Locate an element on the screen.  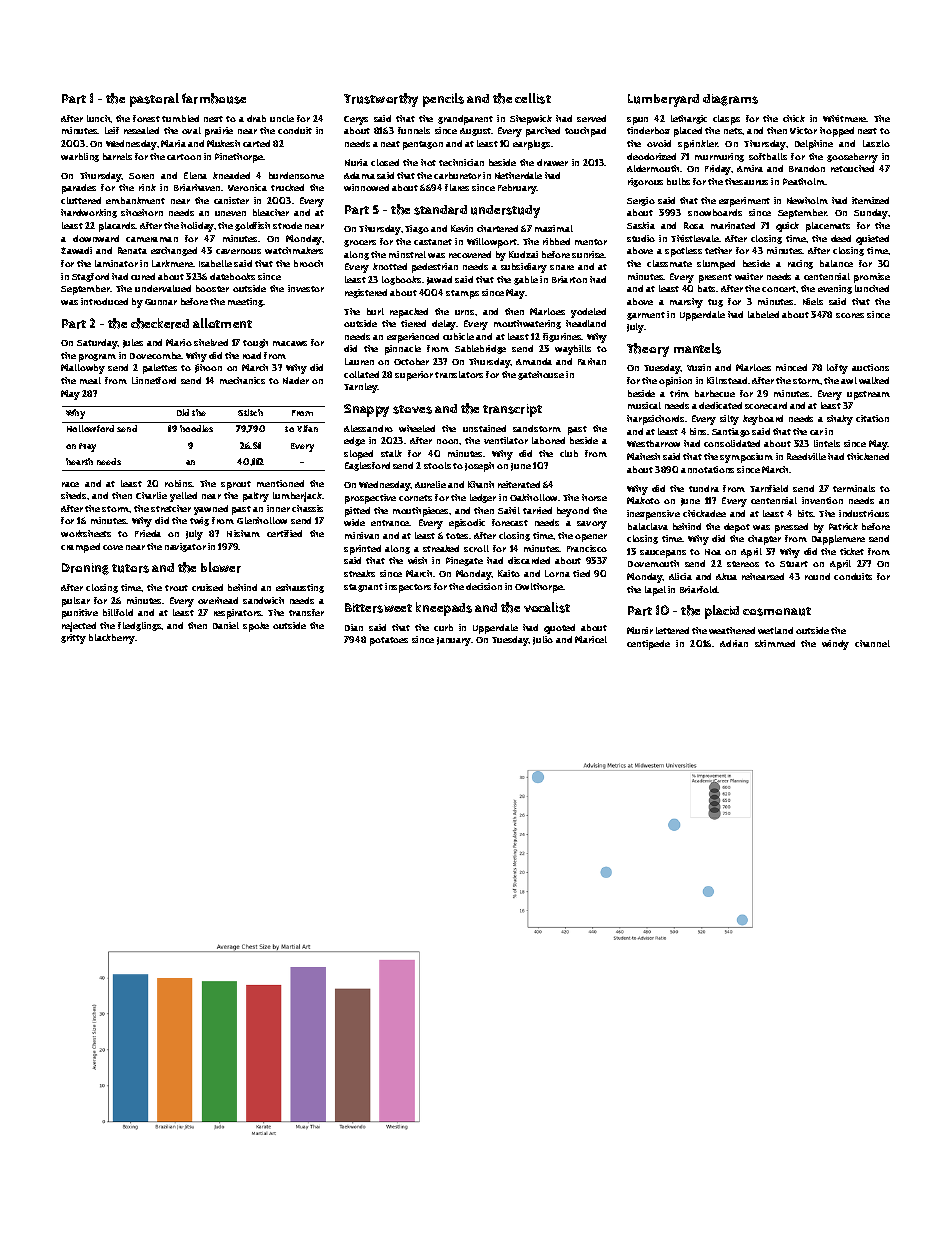
blackberry is located at coordinates (112, 639).
